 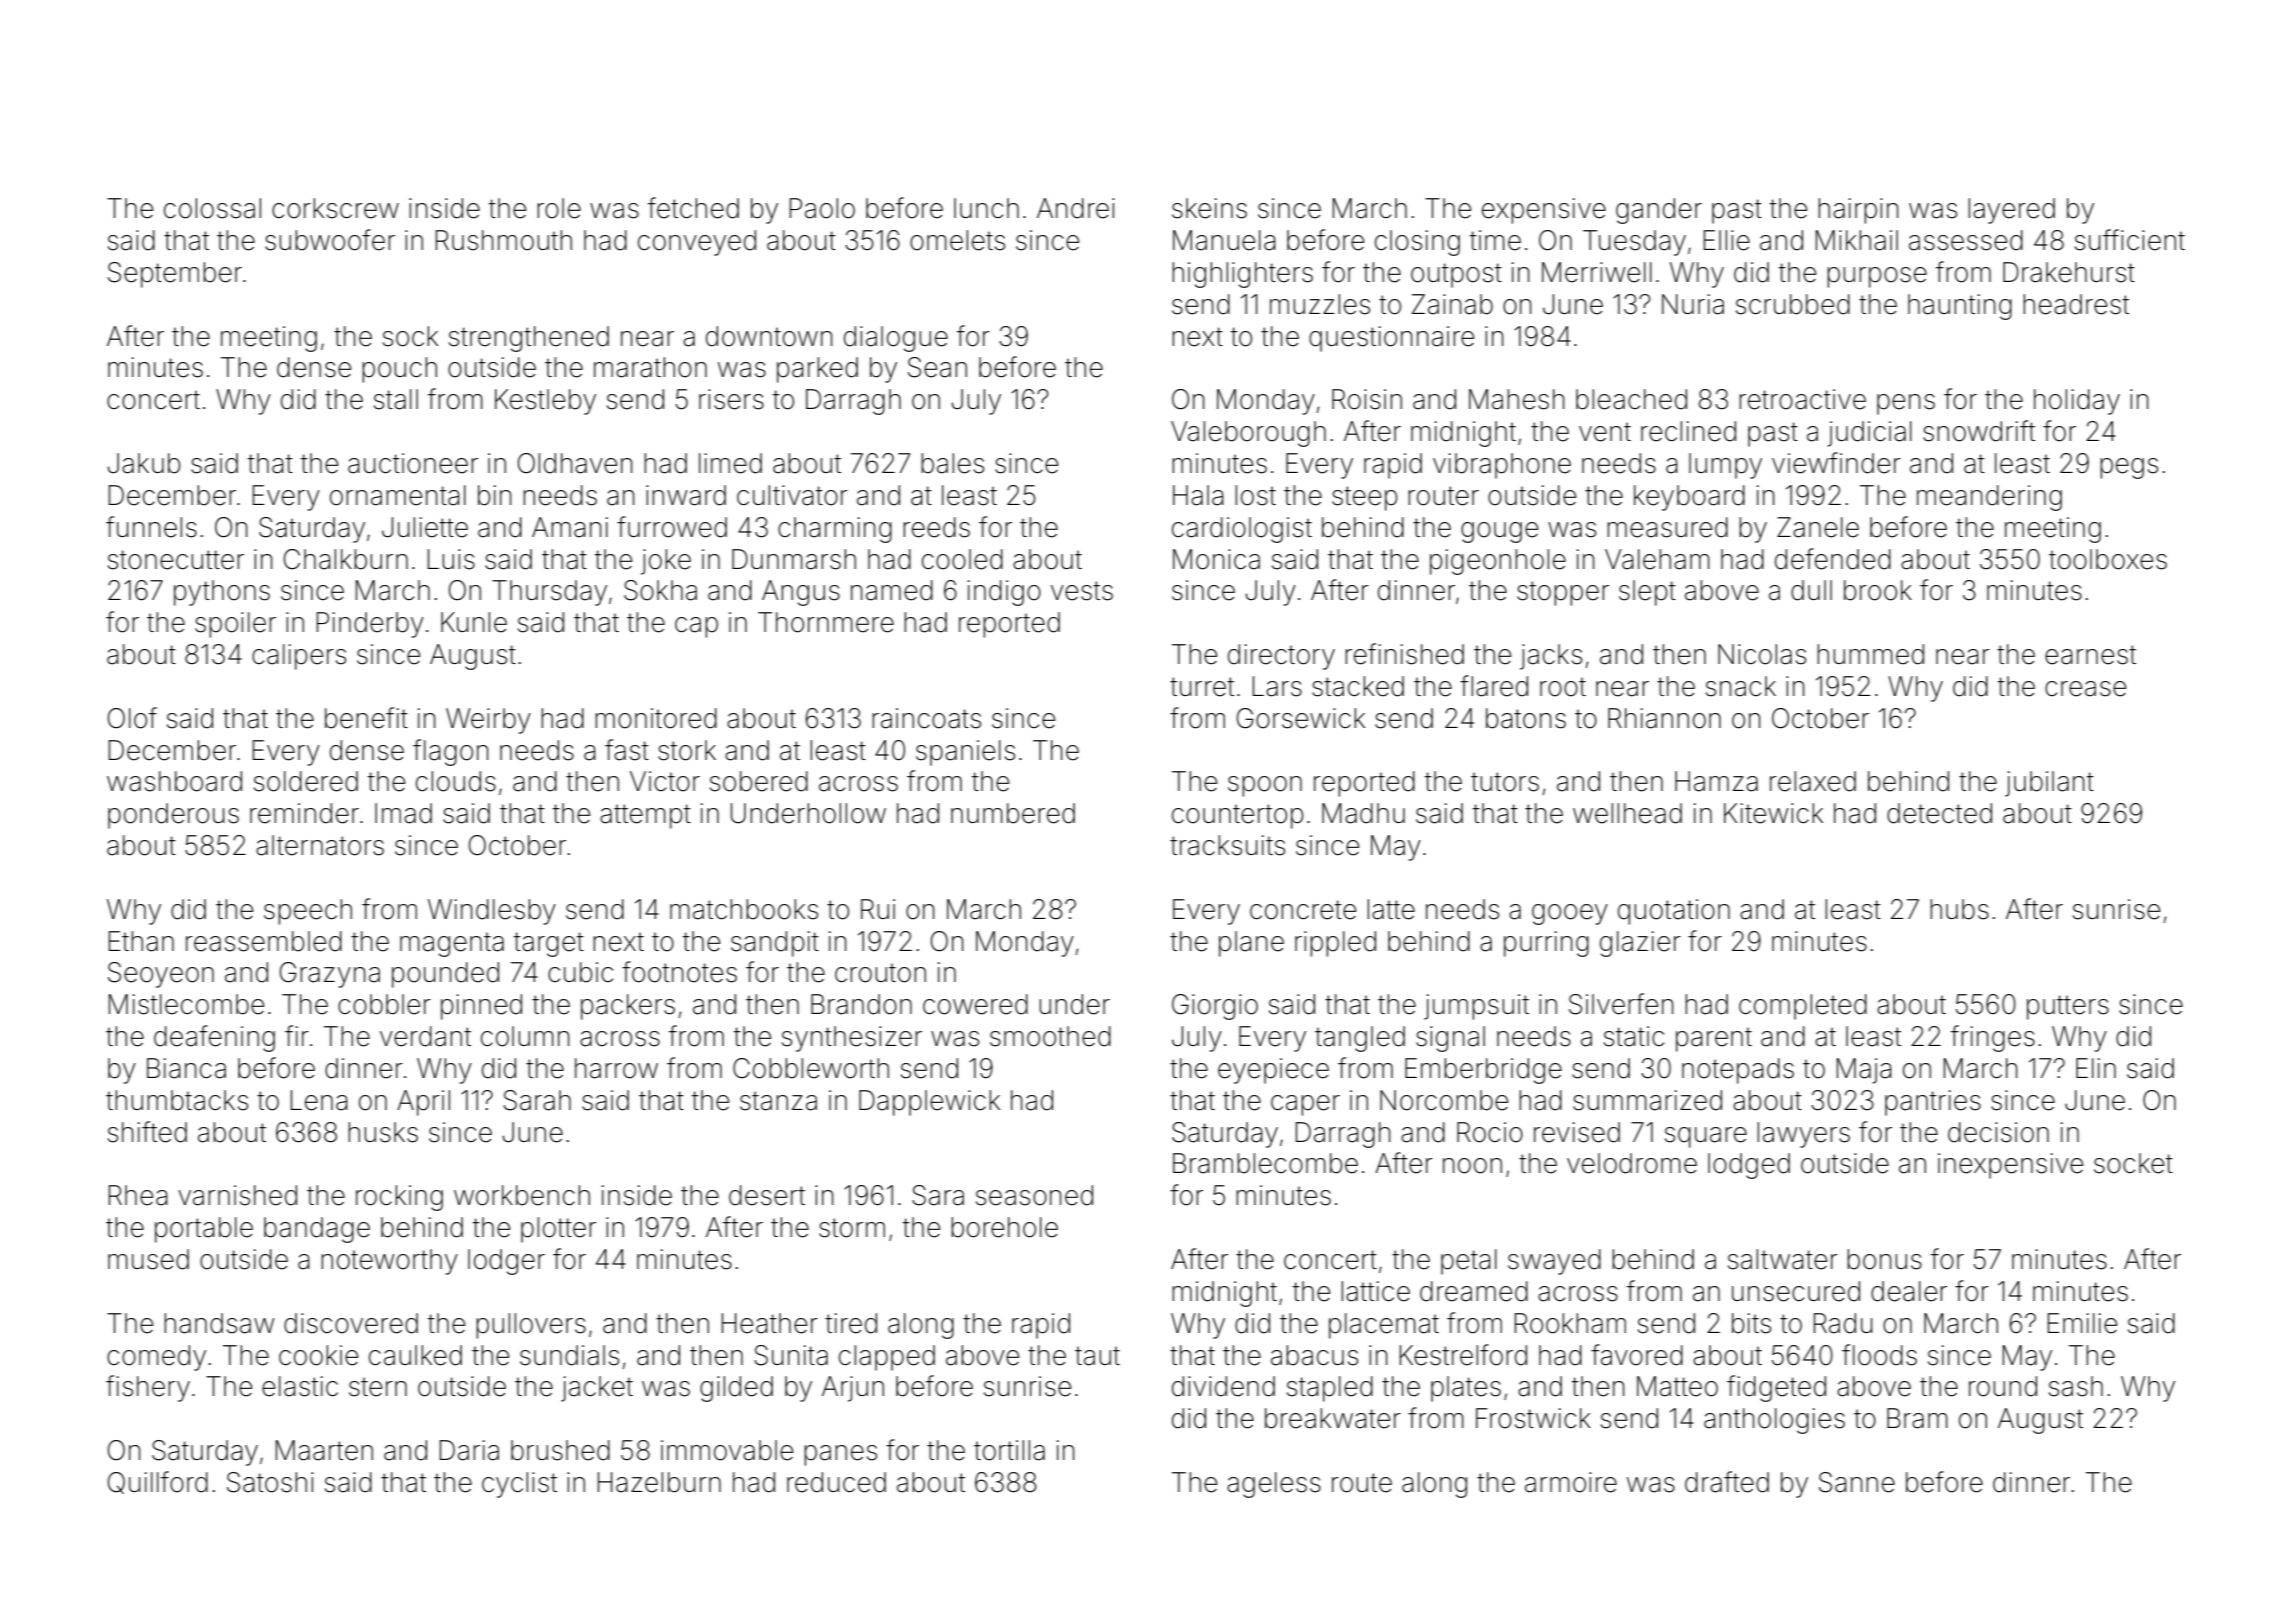 What do you see at coordinates (2096, 1068) in the screenshot?
I see `Elin` at bounding box center [2096, 1068].
